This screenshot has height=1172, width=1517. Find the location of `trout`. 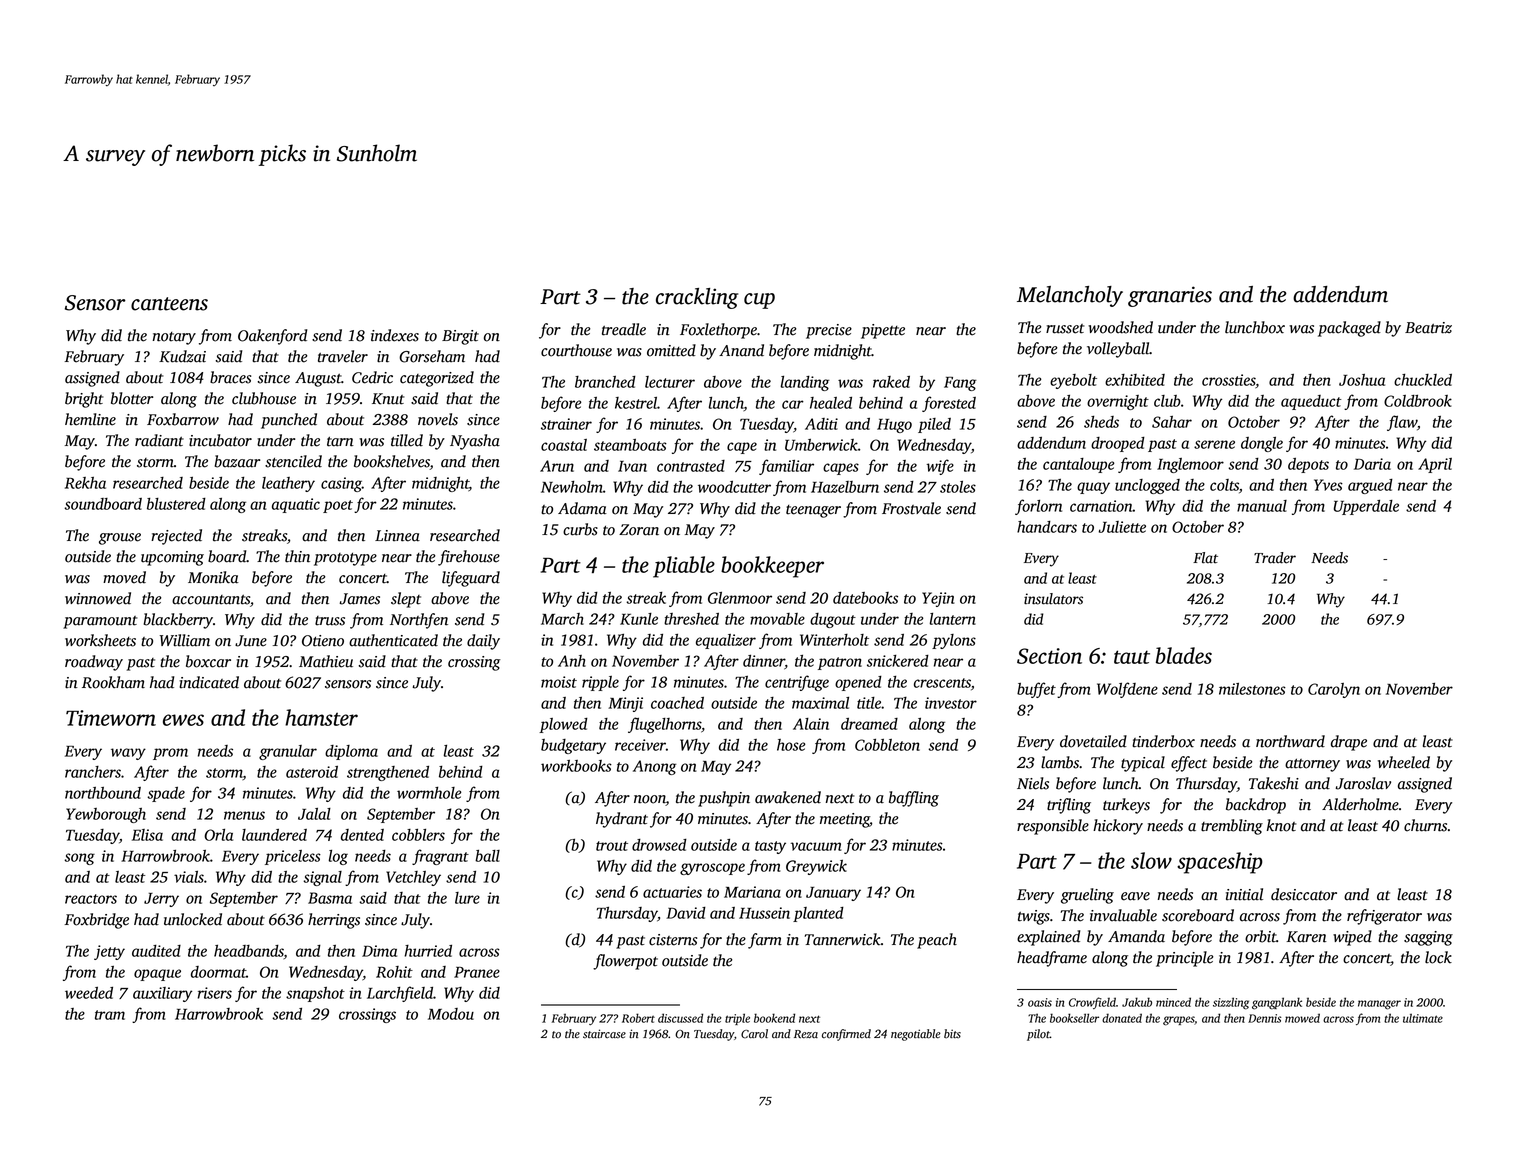

trout is located at coordinates (612, 846).
